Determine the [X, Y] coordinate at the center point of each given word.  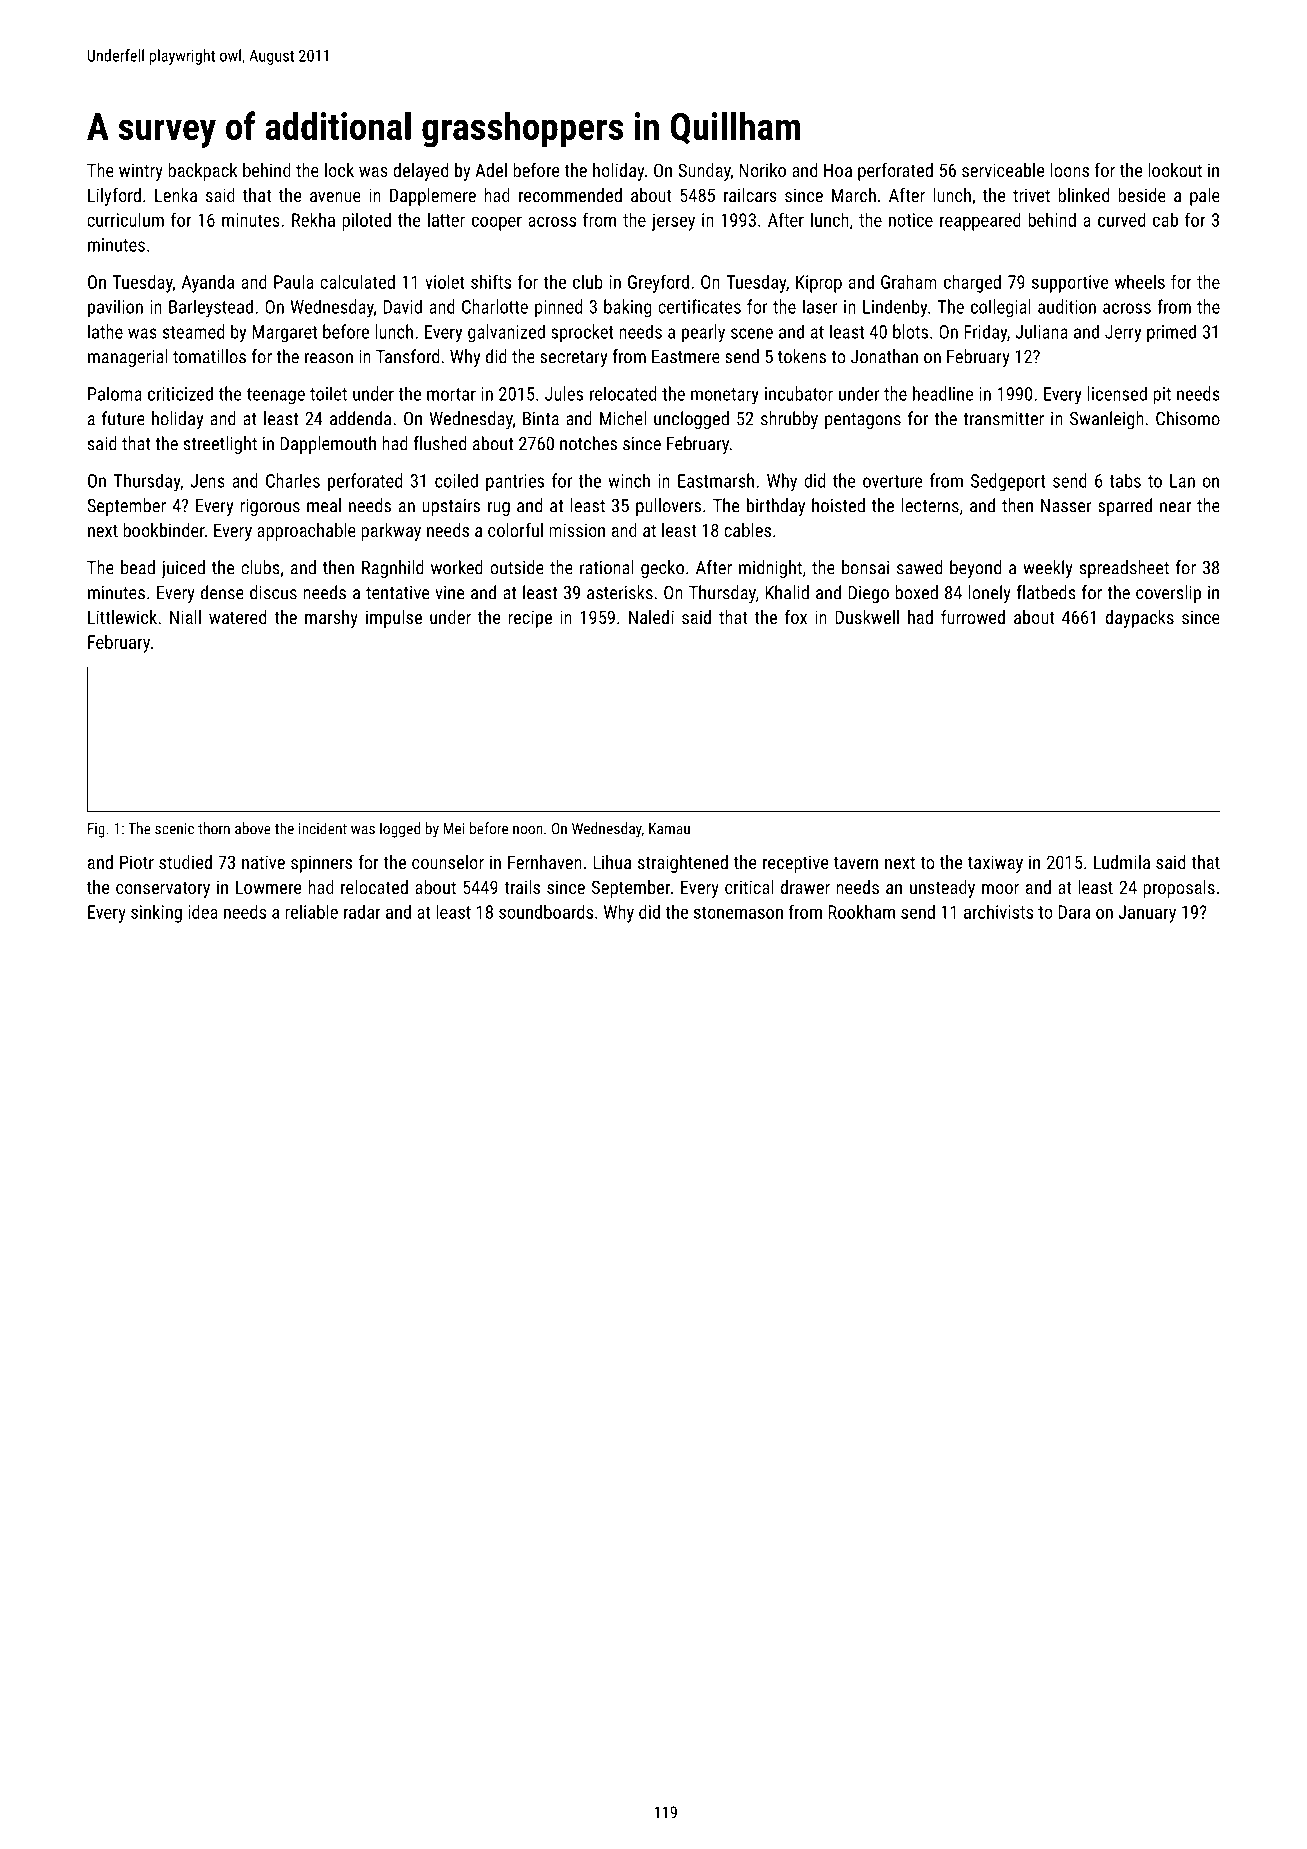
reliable [311, 911]
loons [1070, 170]
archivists [998, 912]
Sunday [704, 172]
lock [339, 170]
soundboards [546, 911]
